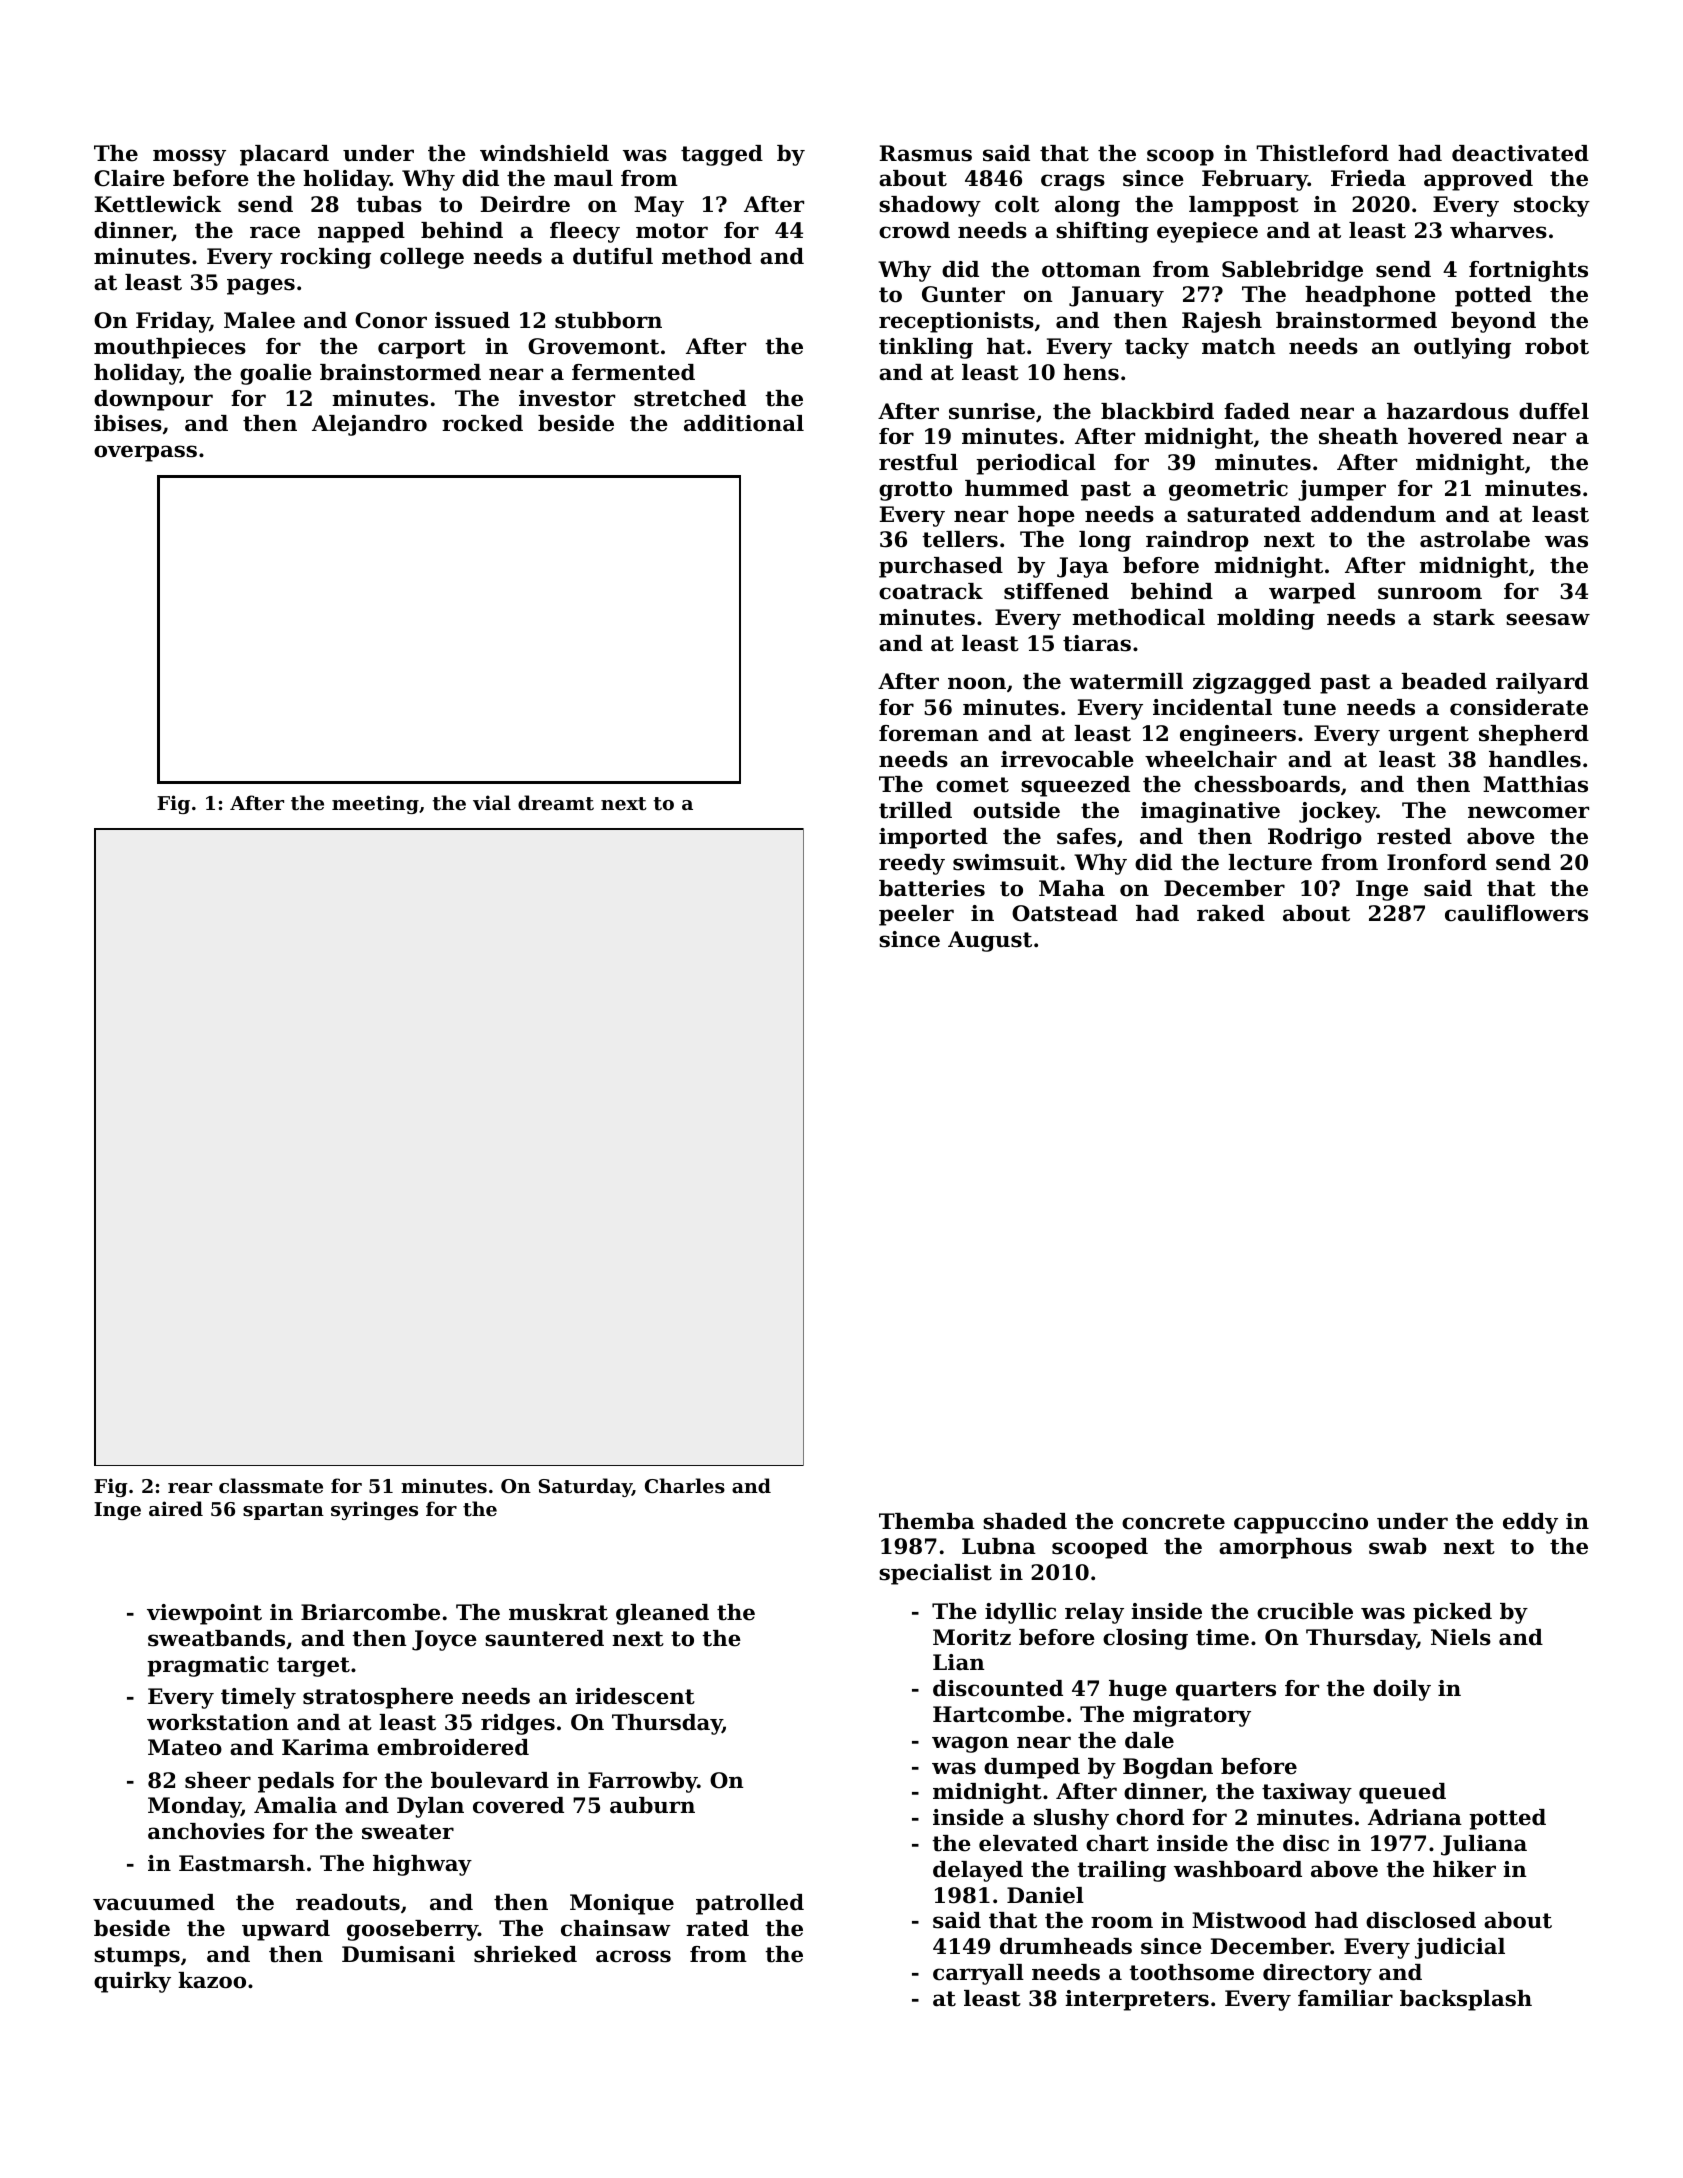  I want to click on gooseberry, so click(412, 1930).
